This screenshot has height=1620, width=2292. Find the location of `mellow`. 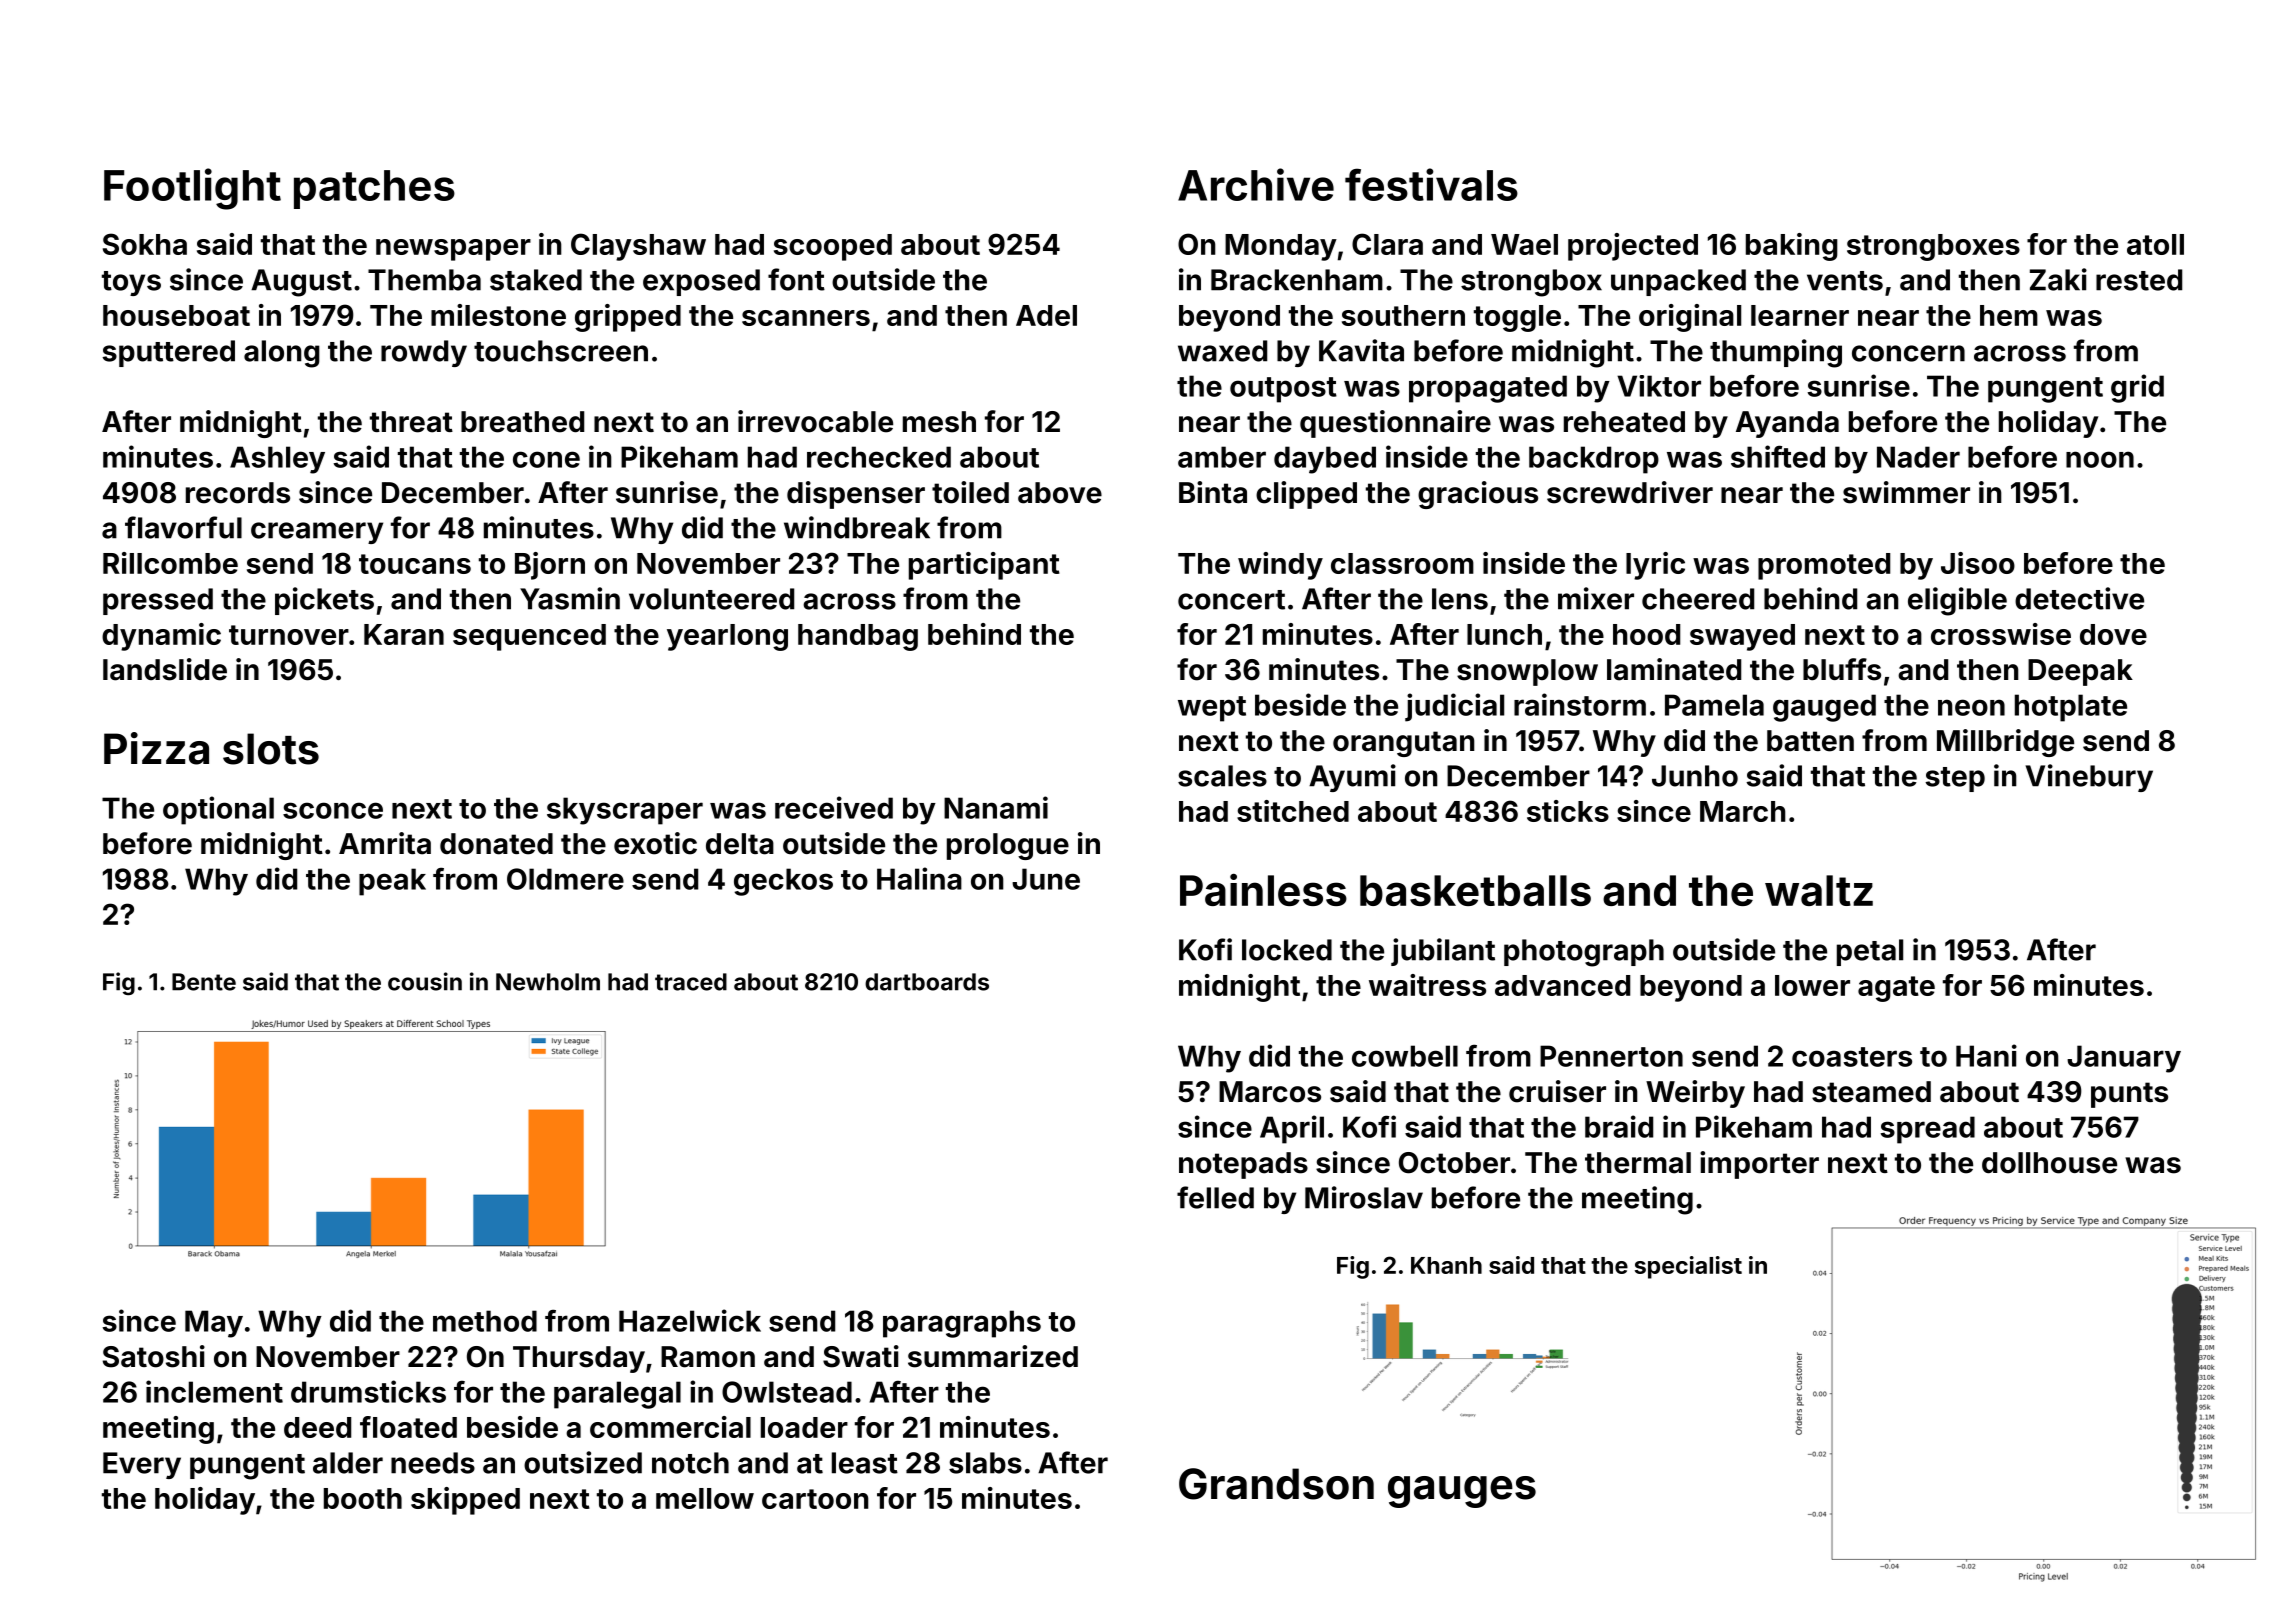

mellow is located at coordinates (705, 1498).
